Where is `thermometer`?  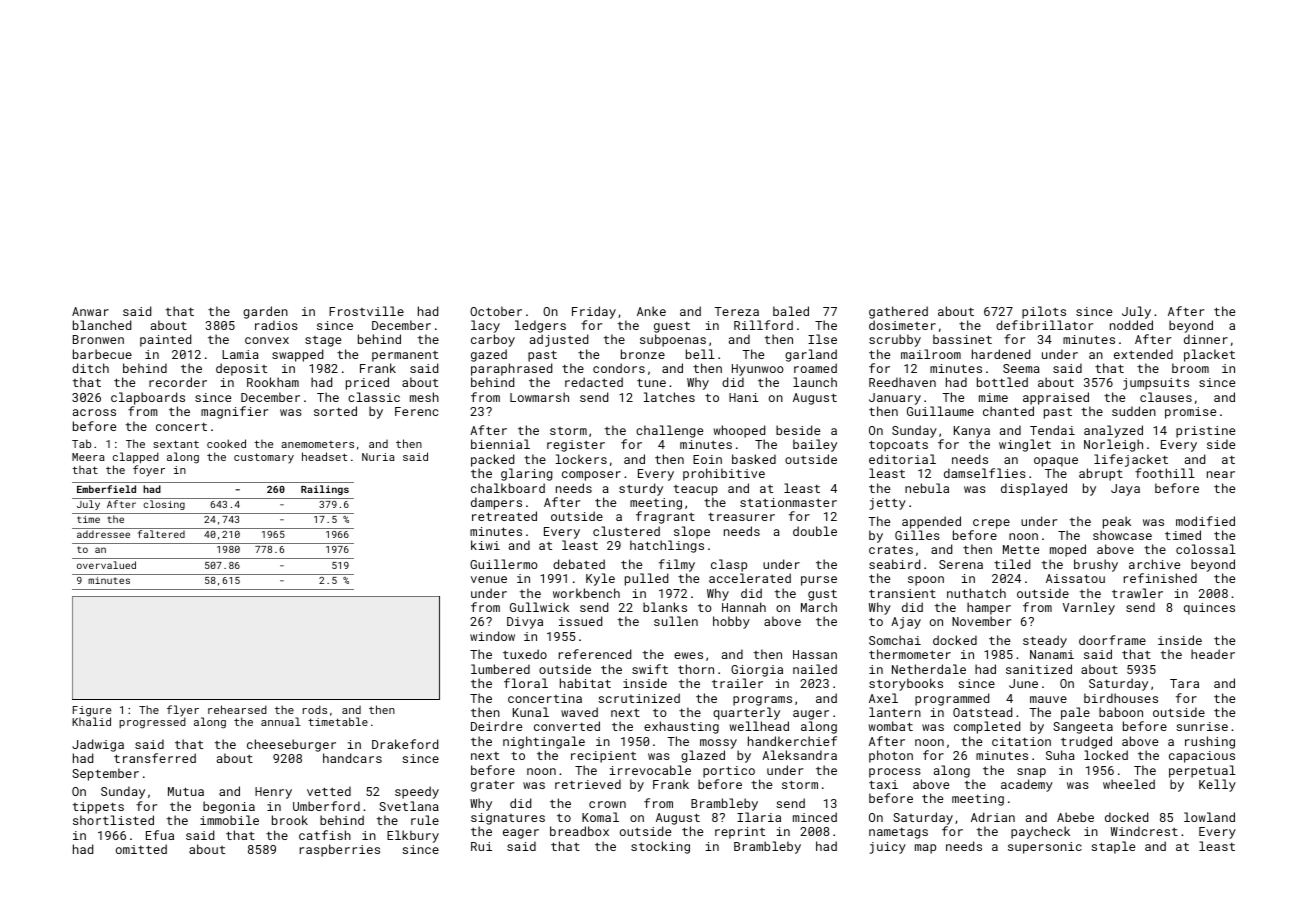
thermometer is located at coordinates (910, 654).
